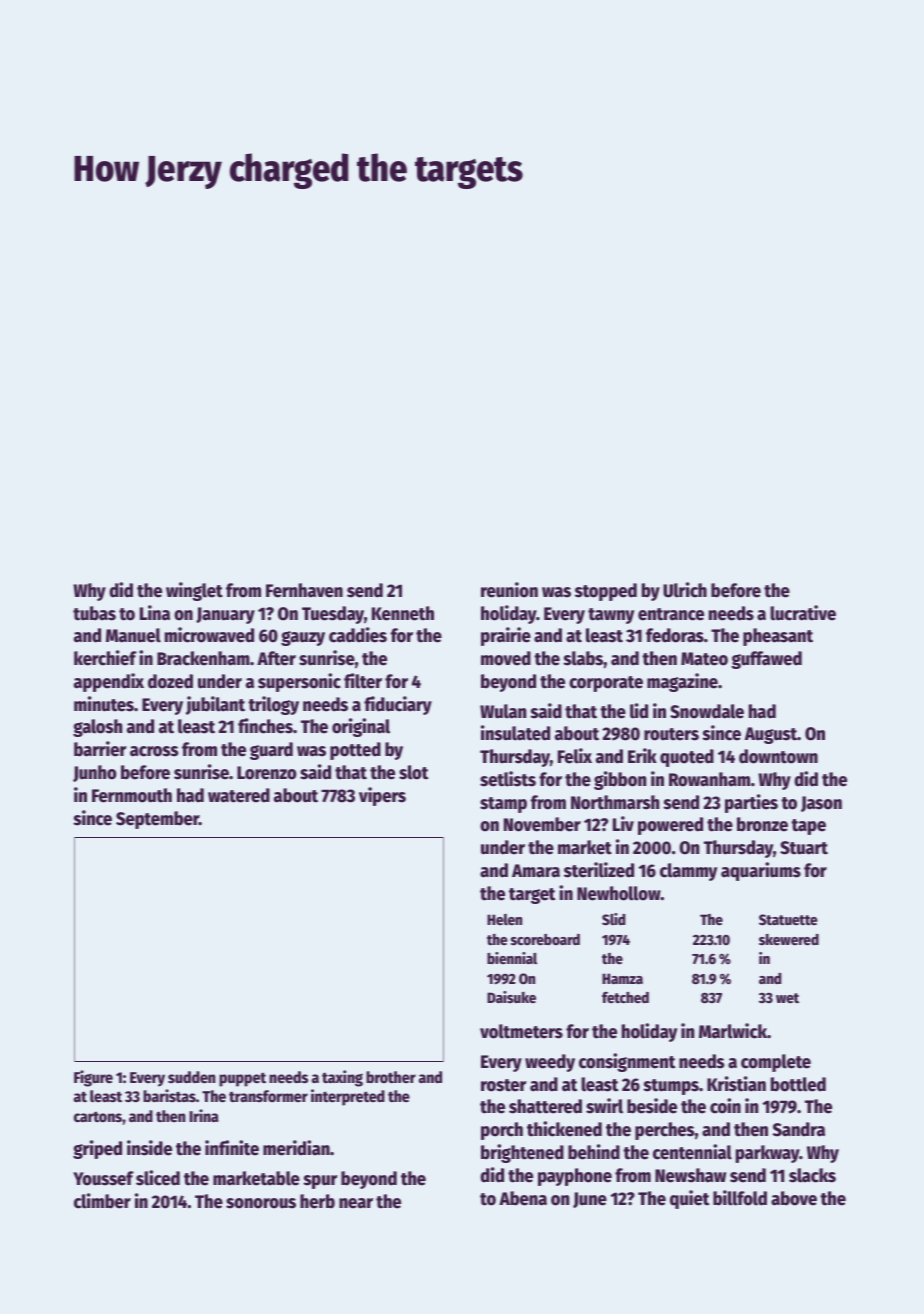 This screenshot has height=1314, width=924. I want to click on reunion, so click(509, 590).
